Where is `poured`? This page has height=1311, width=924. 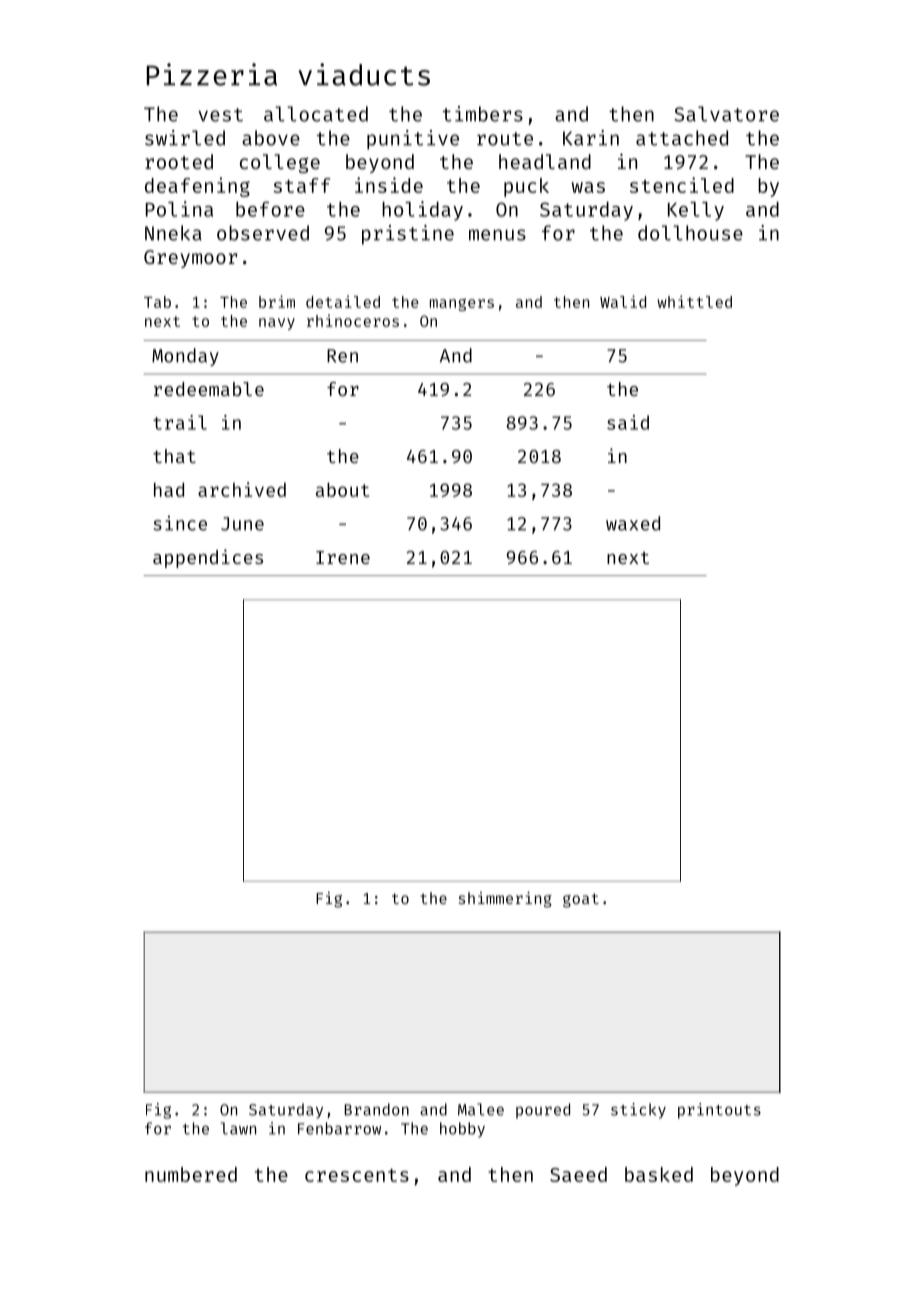 poured is located at coordinates (543, 1111).
